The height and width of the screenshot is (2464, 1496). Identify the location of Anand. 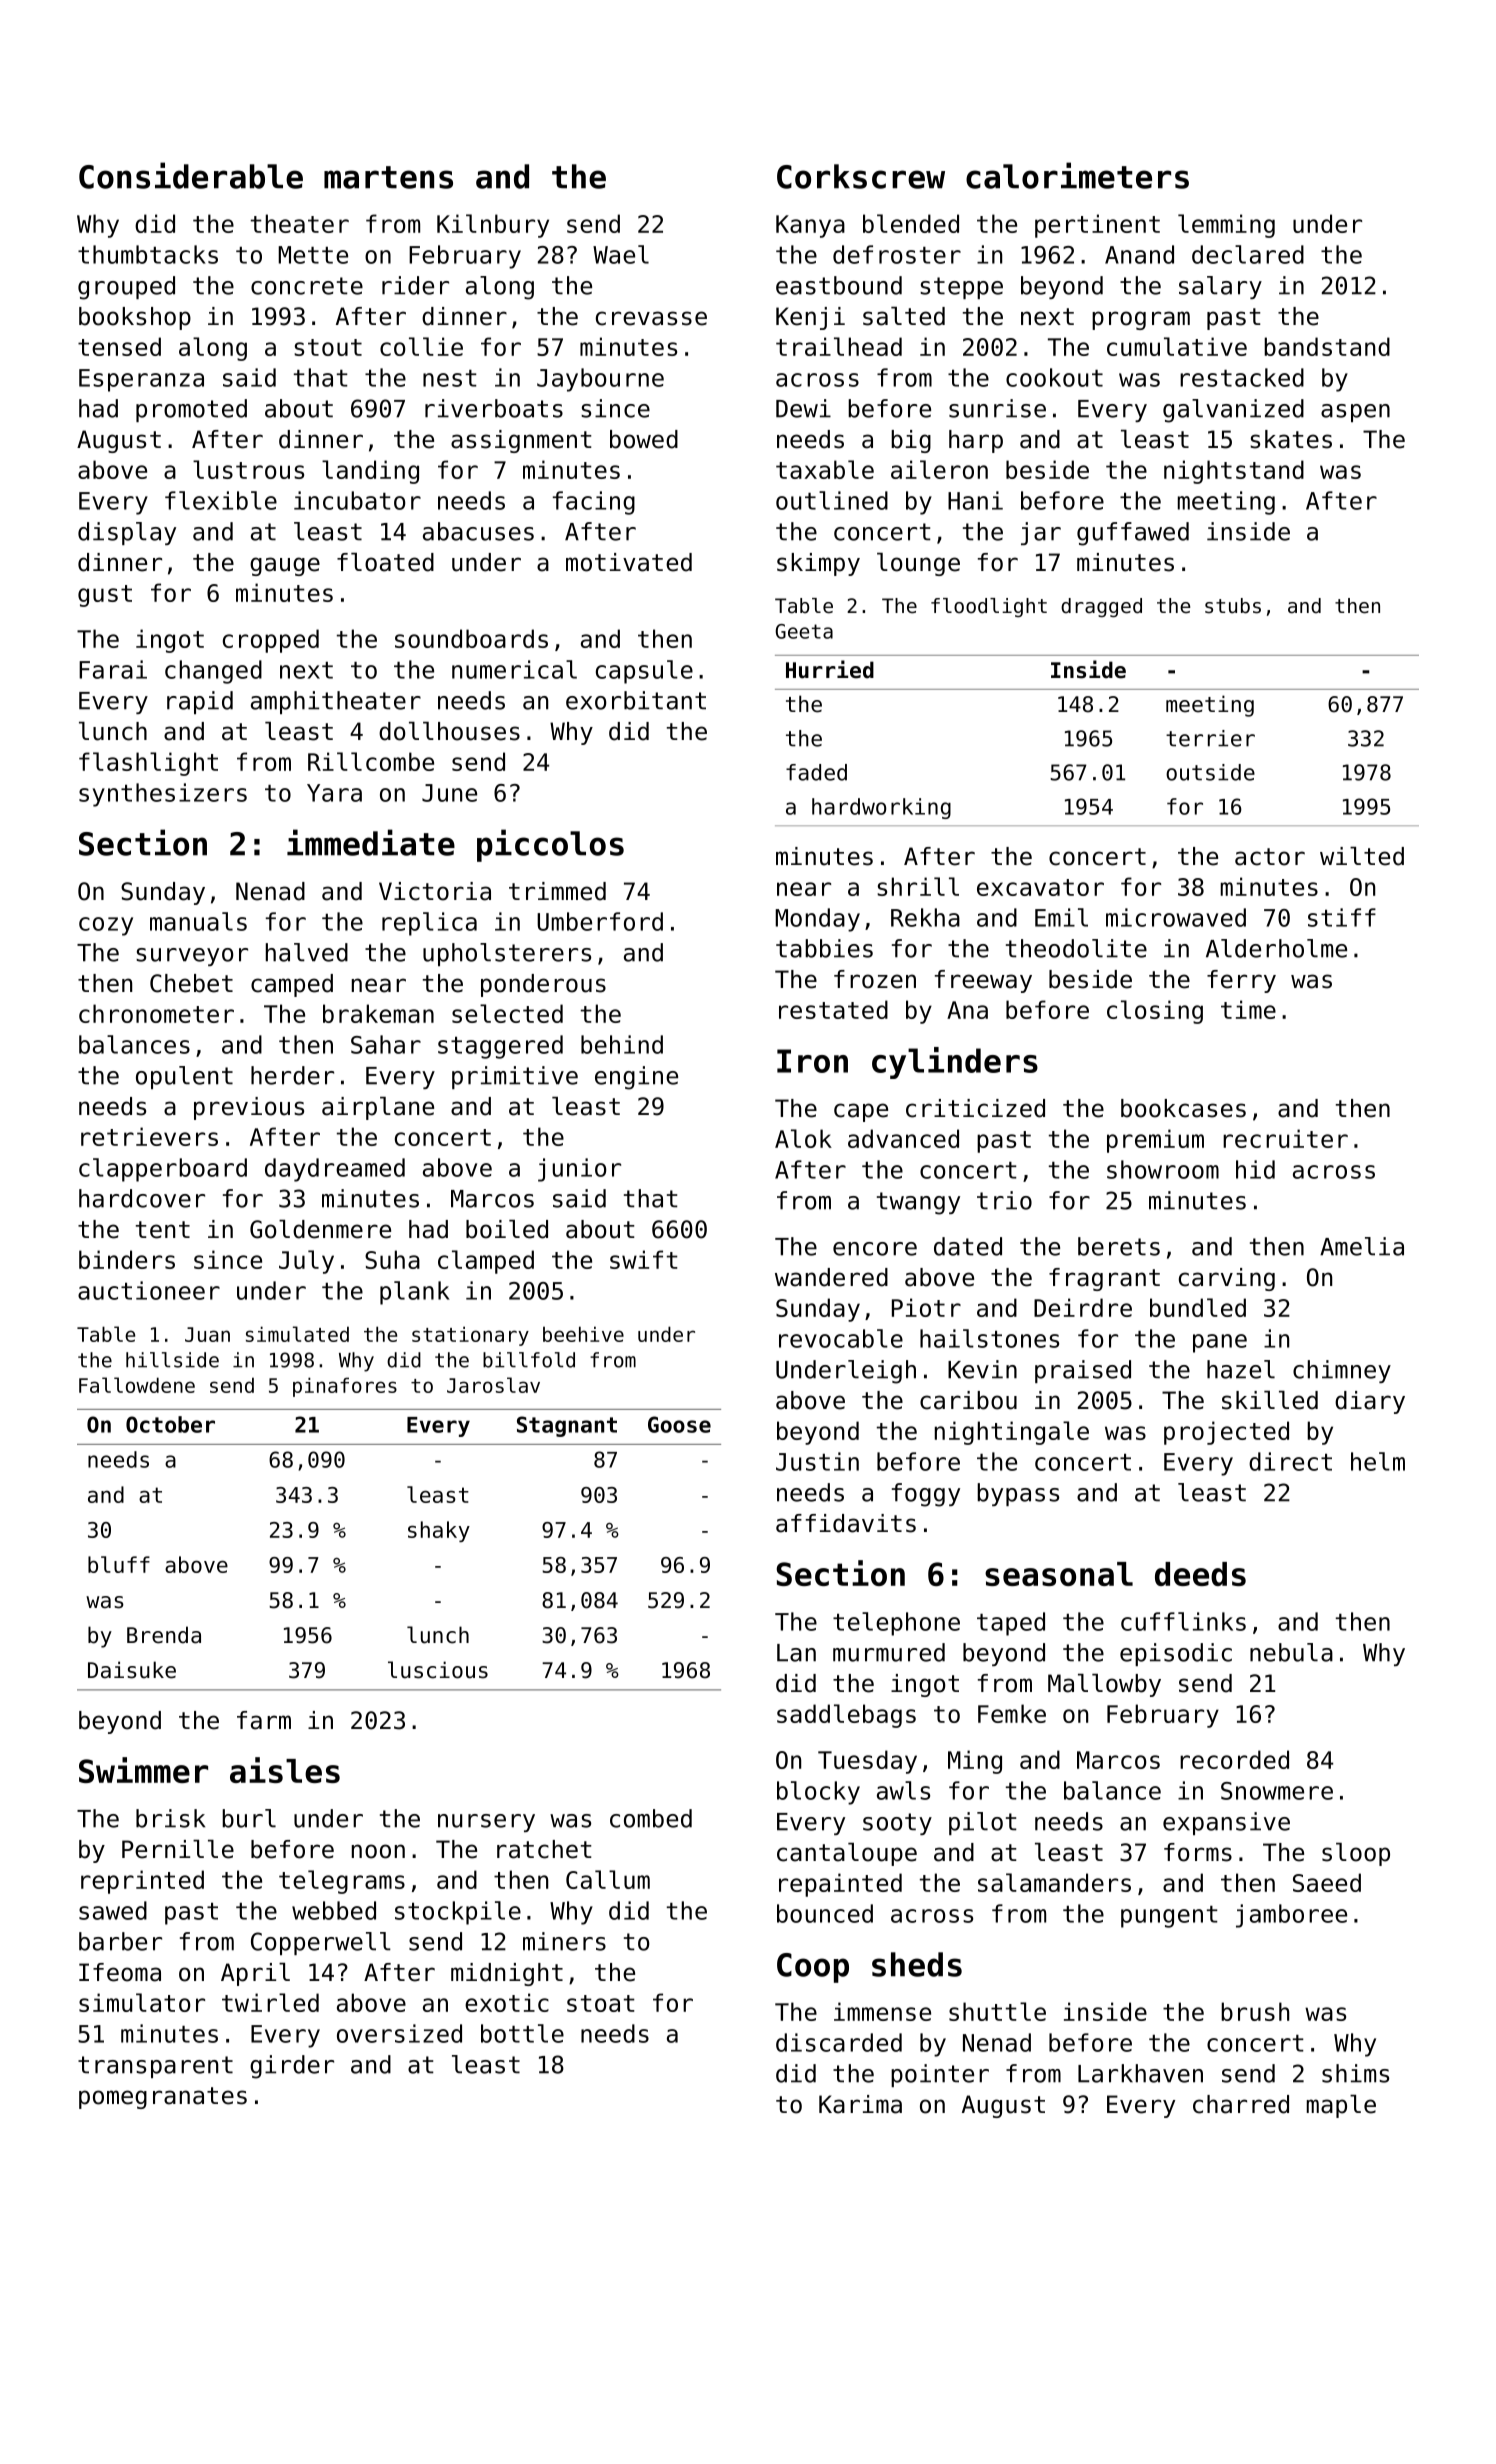
(1139, 254).
